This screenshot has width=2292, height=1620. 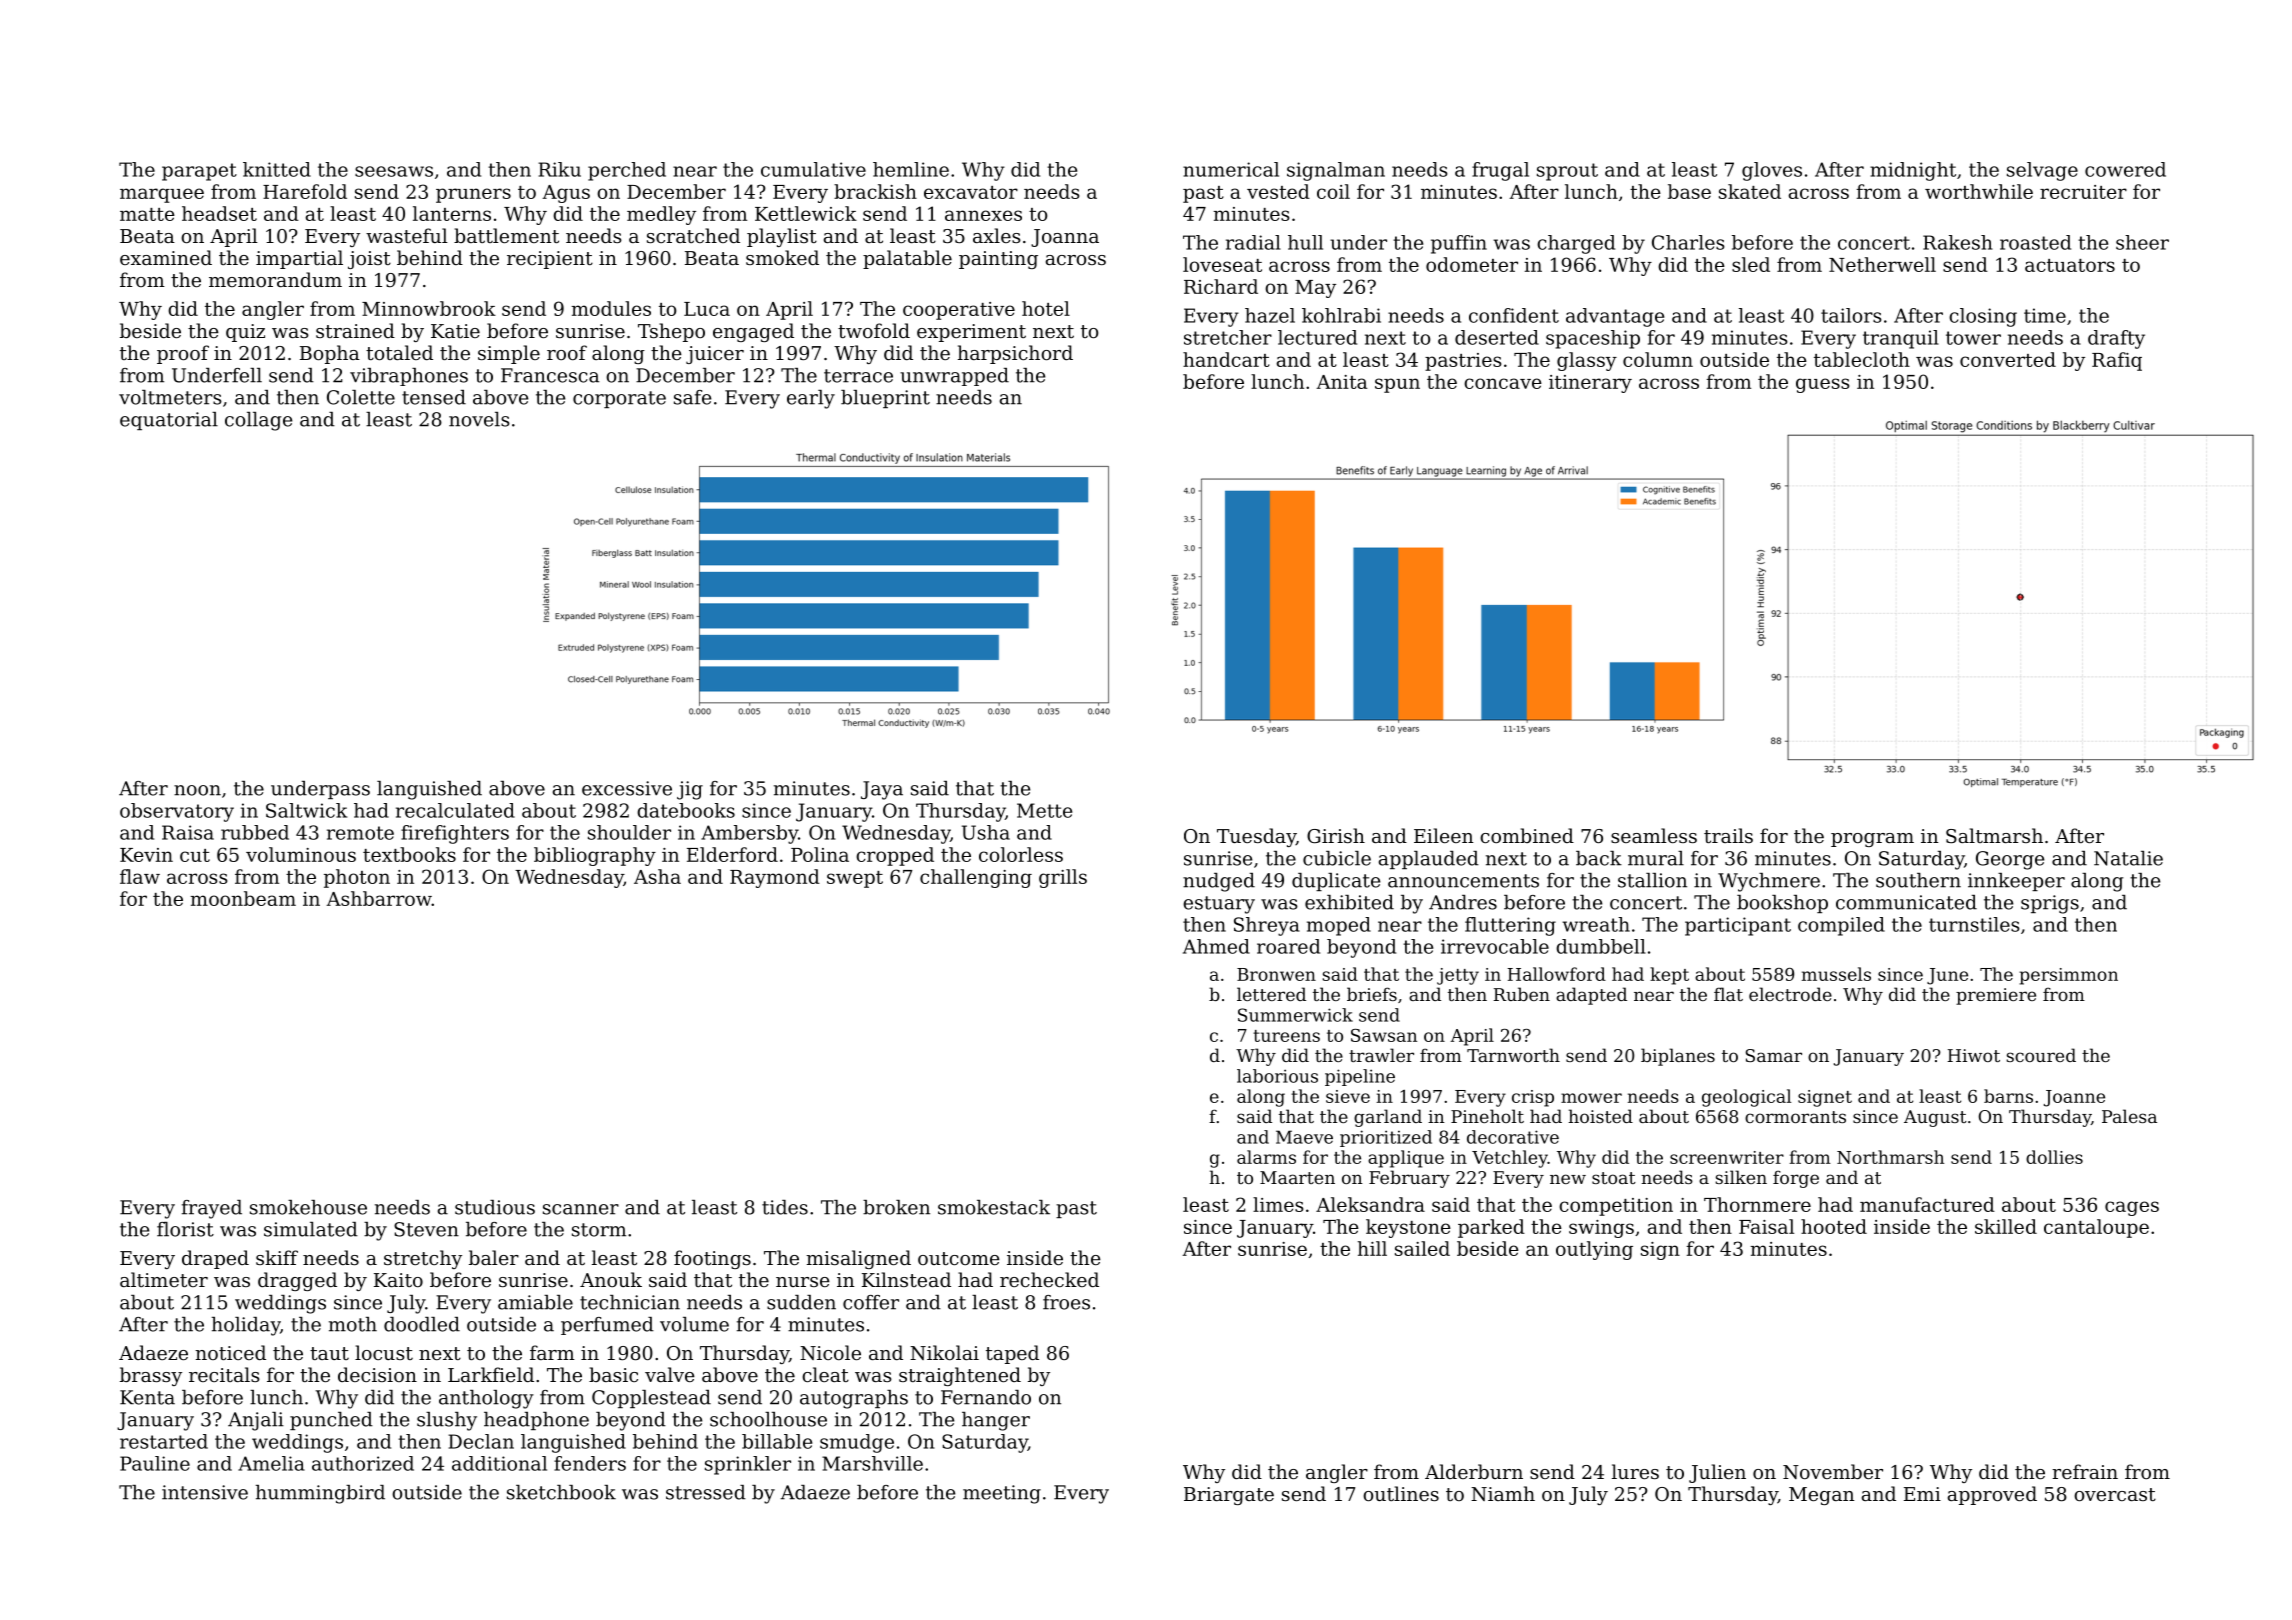 I want to click on Alderburn, so click(x=1474, y=1471).
